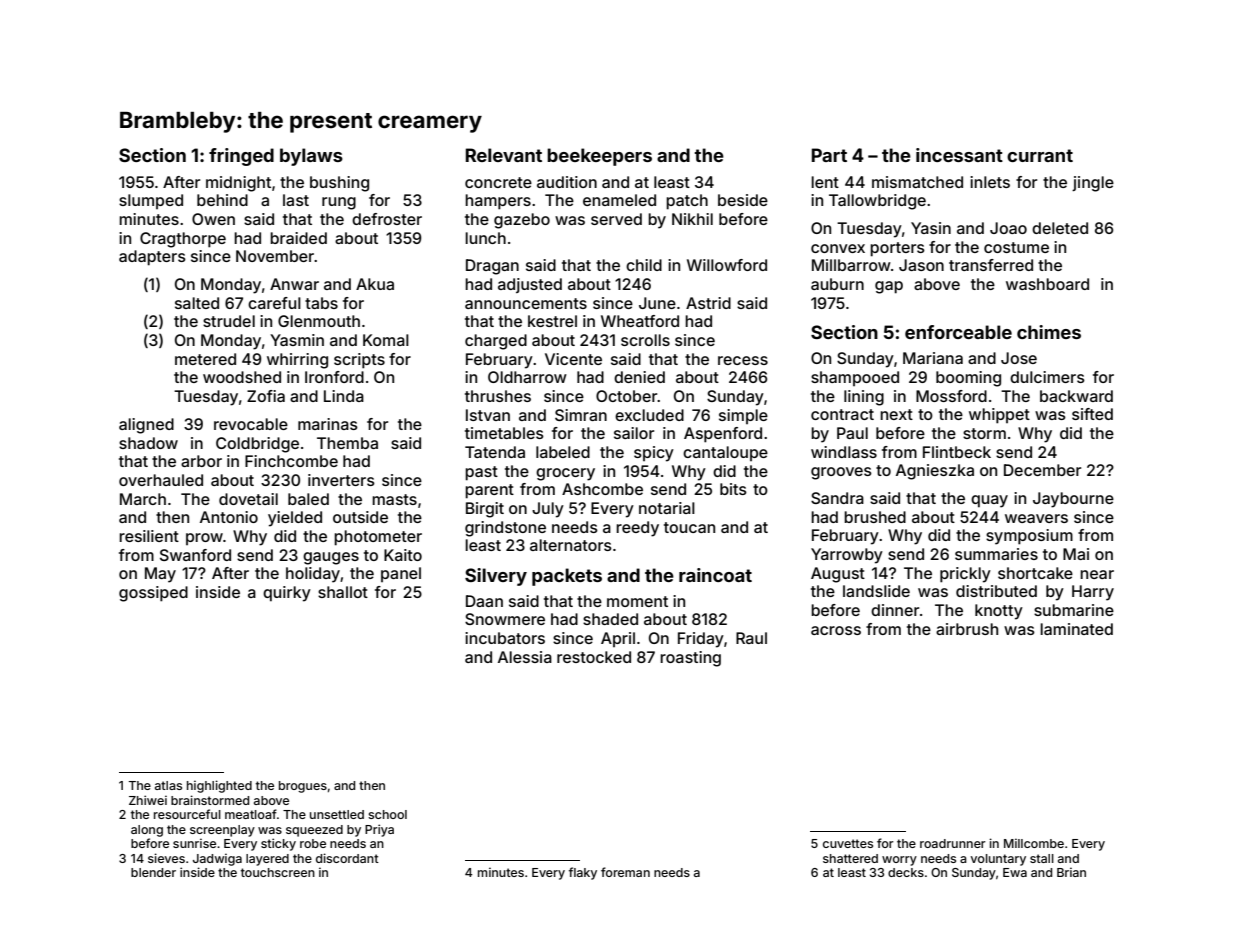 The height and width of the screenshot is (952, 1233). What do you see at coordinates (241, 157) in the screenshot?
I see `fringed` at bounding box center [241, 157].
